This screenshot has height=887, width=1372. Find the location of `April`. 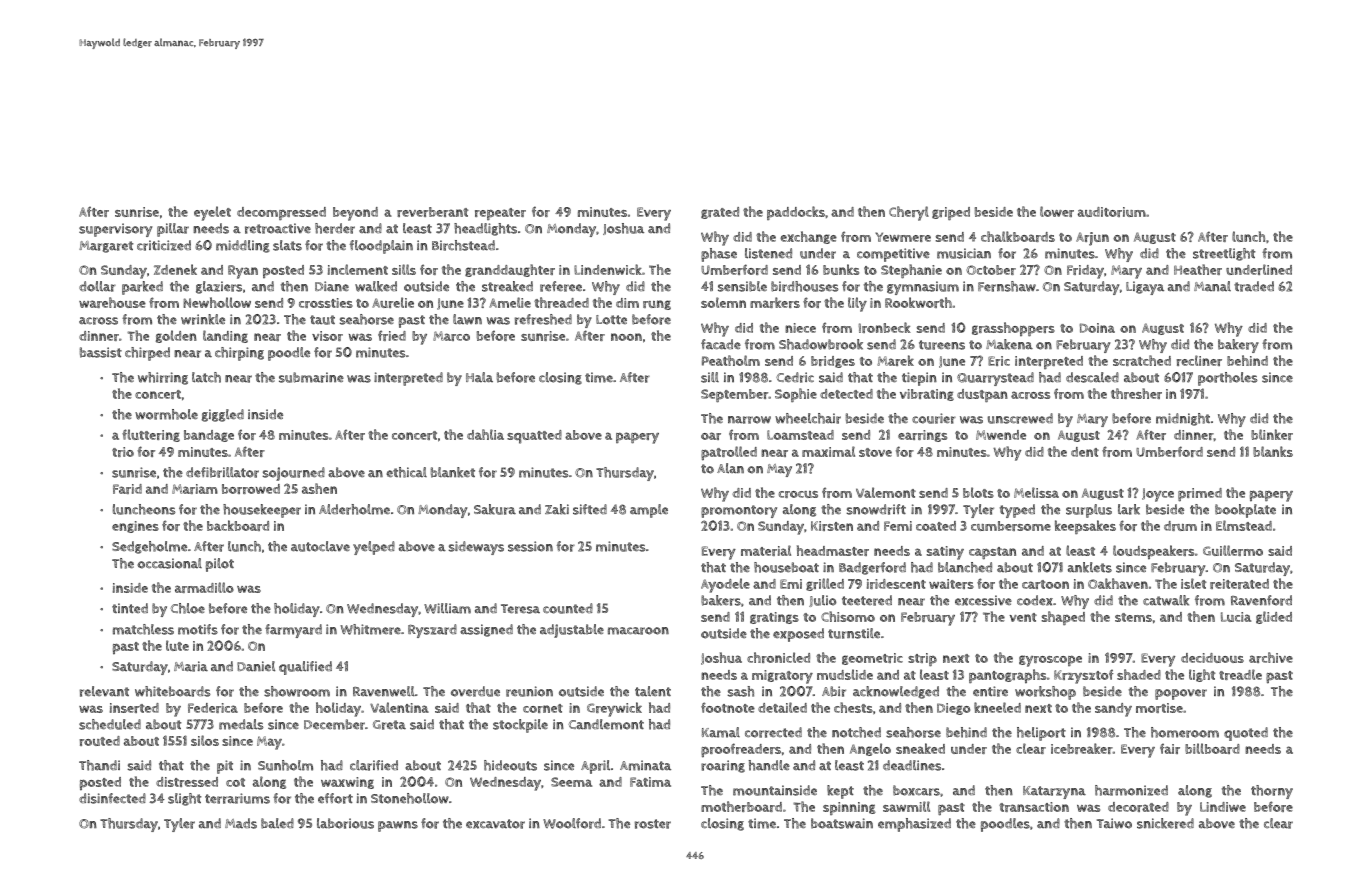

April is located at coordinates (595, 767).
